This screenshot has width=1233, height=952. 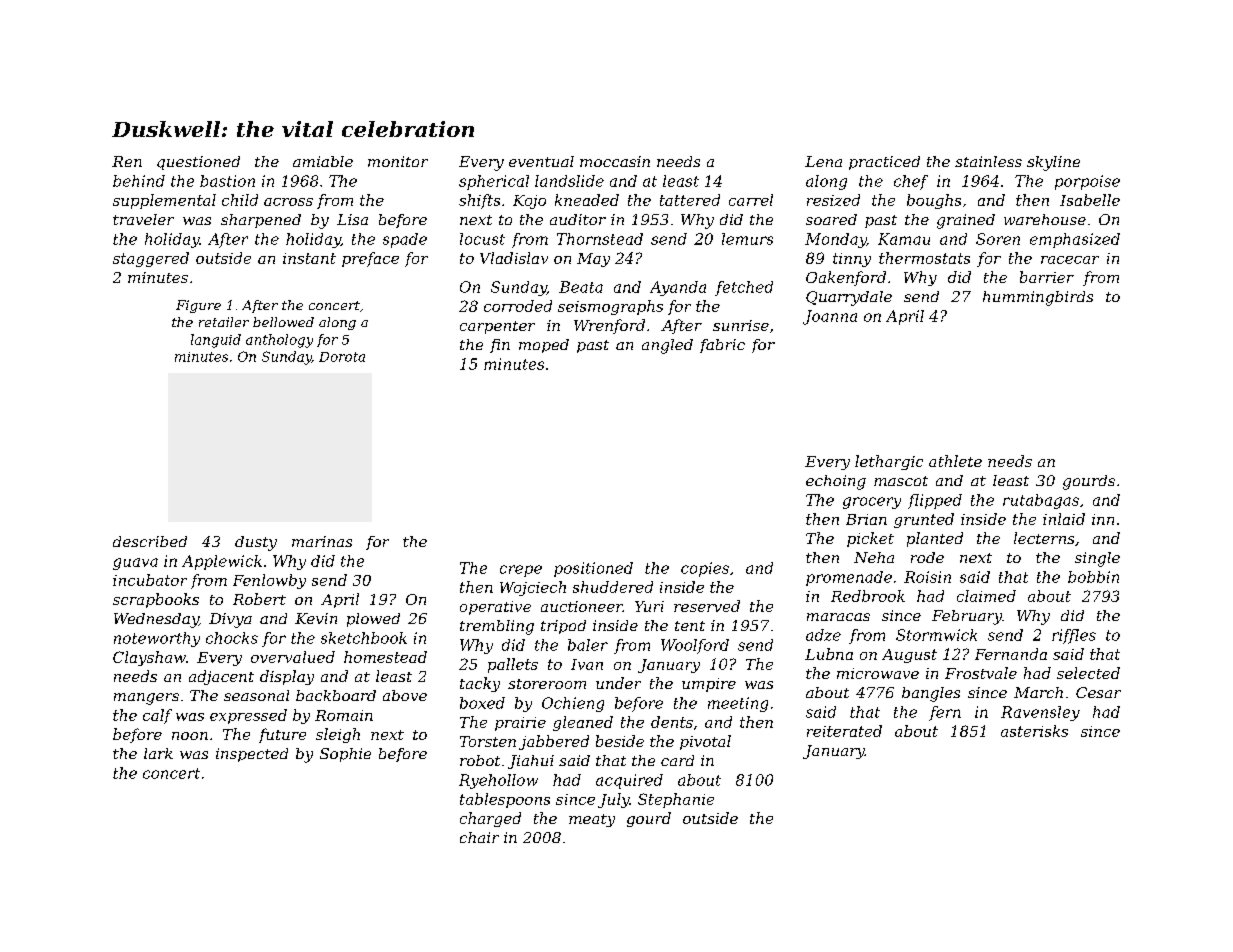 I want to click on languid, so click(x=216, y=341).
